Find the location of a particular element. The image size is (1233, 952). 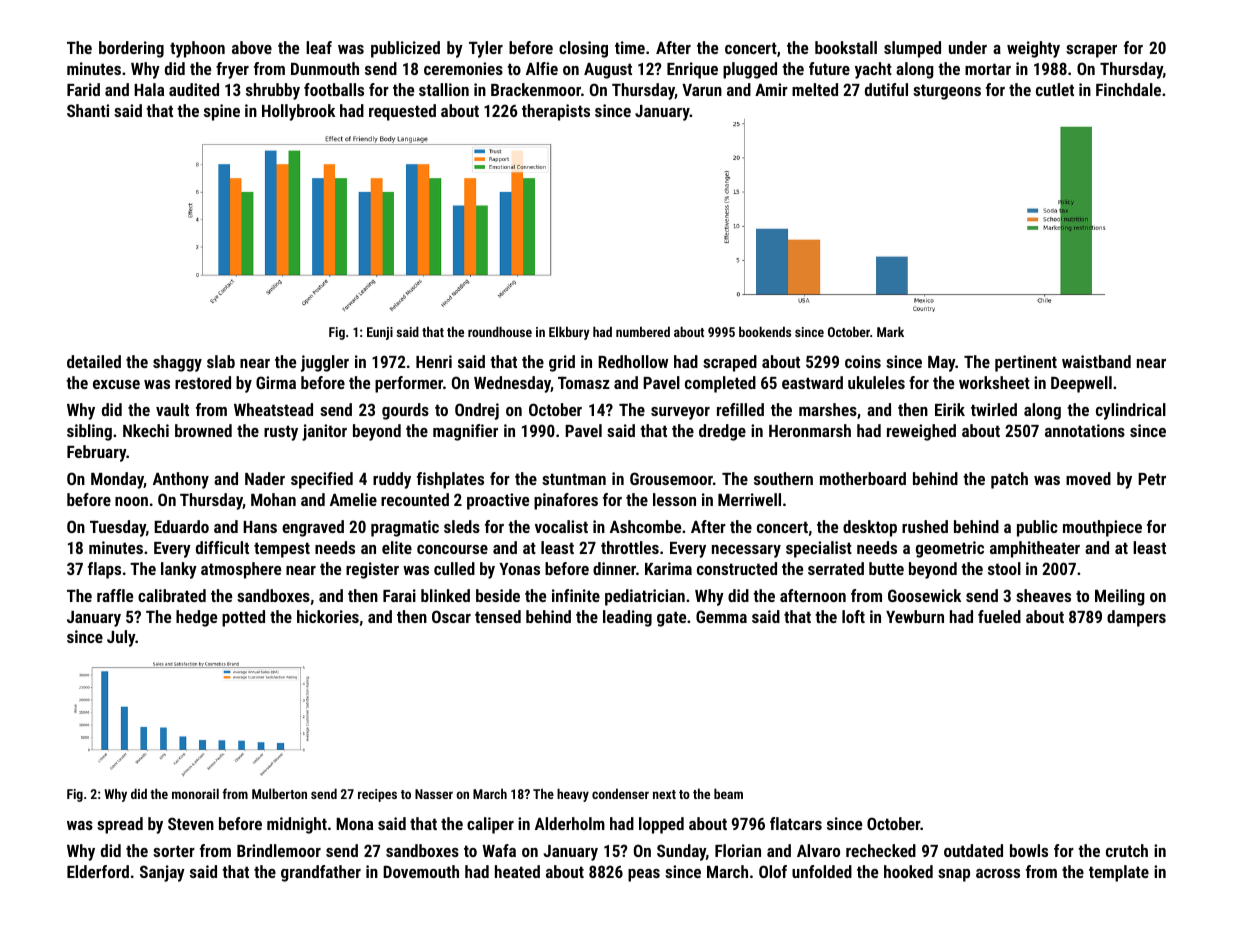

snap is located at coordinates (954, 875).
